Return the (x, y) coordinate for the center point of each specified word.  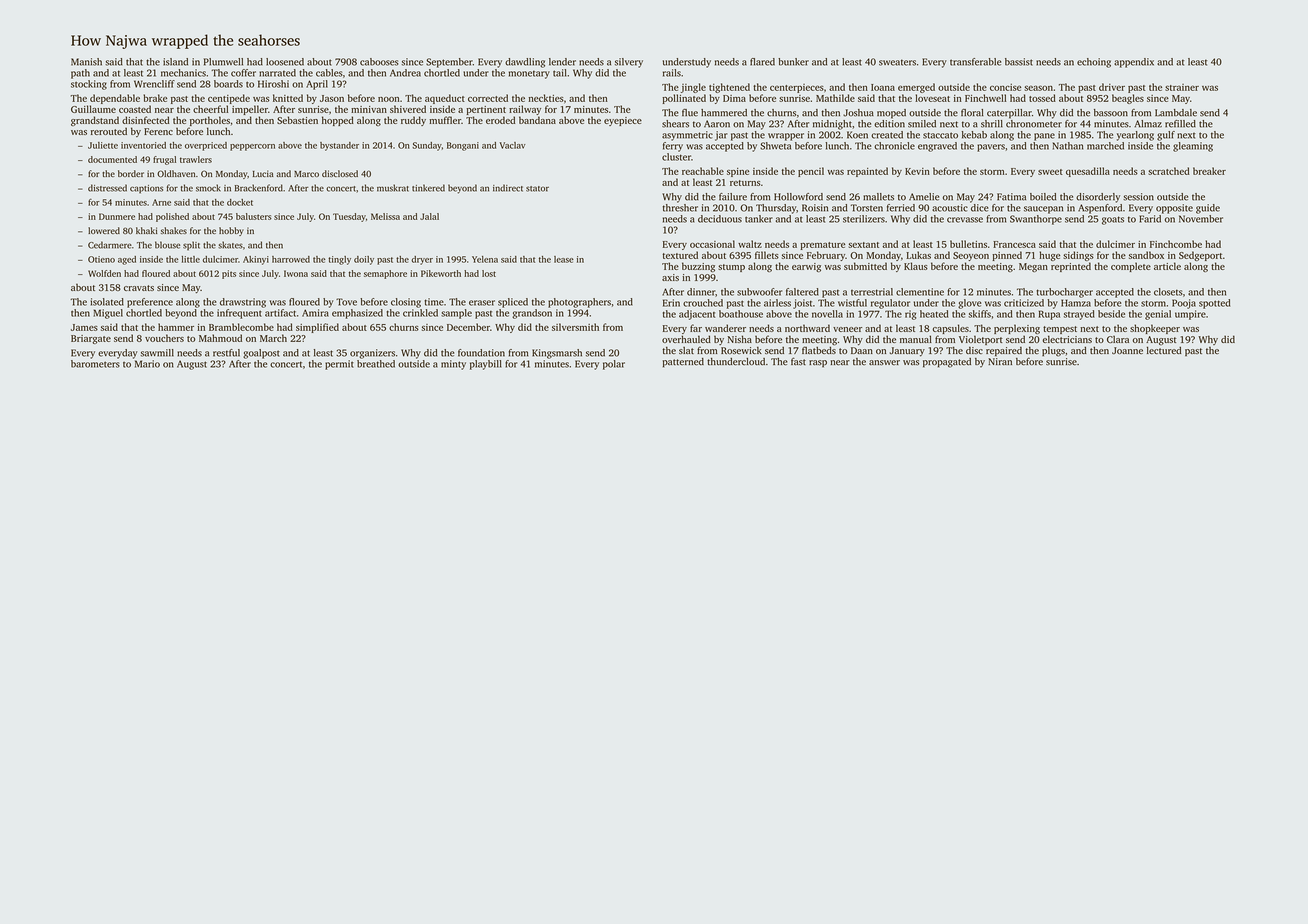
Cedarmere (110, 245)
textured (680, 255)
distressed (107, 188)
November (1201, 219)
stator (537, 189)
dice (979, 208)
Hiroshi (273, 84)
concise (1005, 87)
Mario (147, 364)
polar (614, 365)
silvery (629, 63)
